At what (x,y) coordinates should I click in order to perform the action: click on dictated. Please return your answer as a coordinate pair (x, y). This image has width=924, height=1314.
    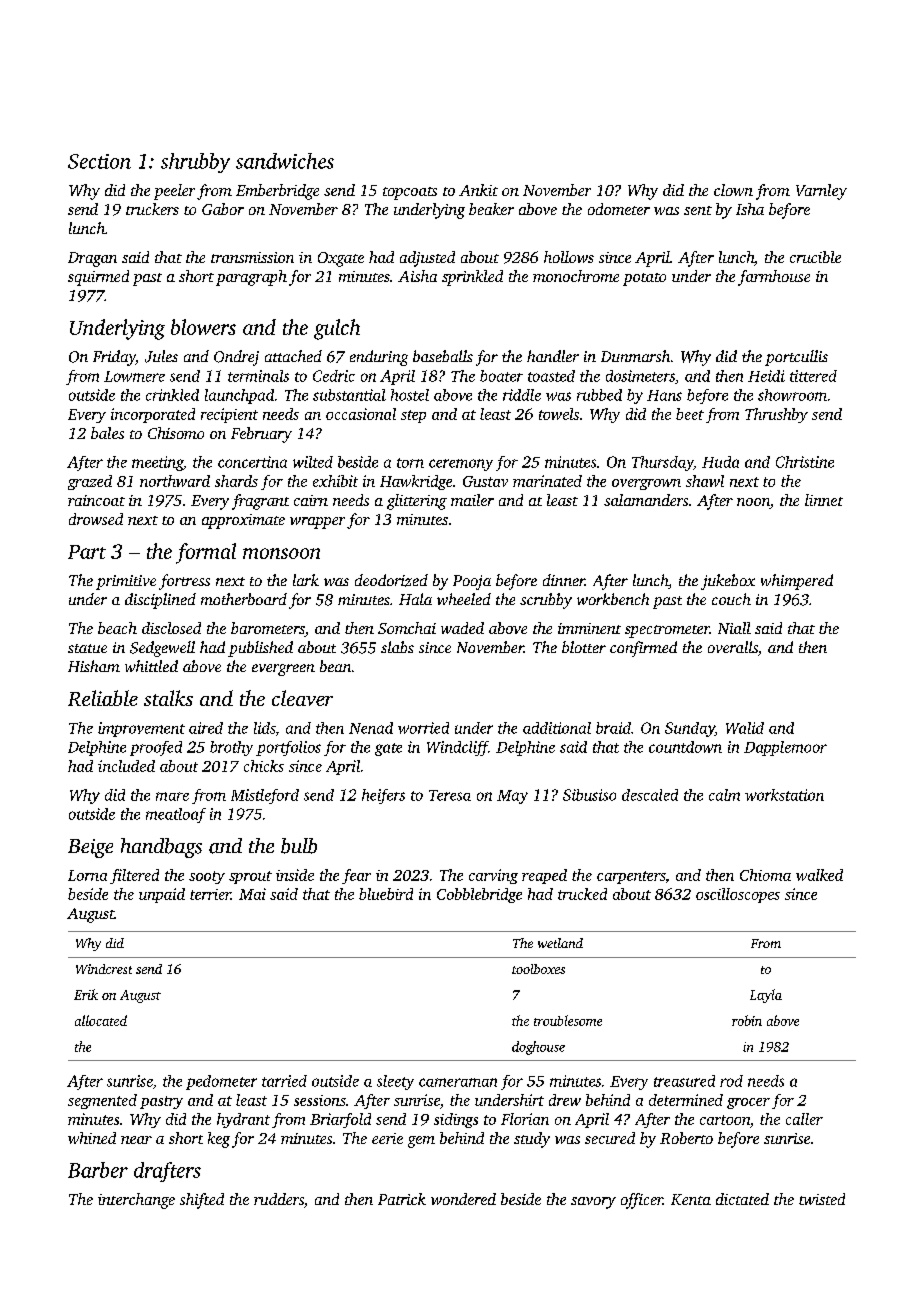
    Looking at the image, I should click on (742, 1199).
